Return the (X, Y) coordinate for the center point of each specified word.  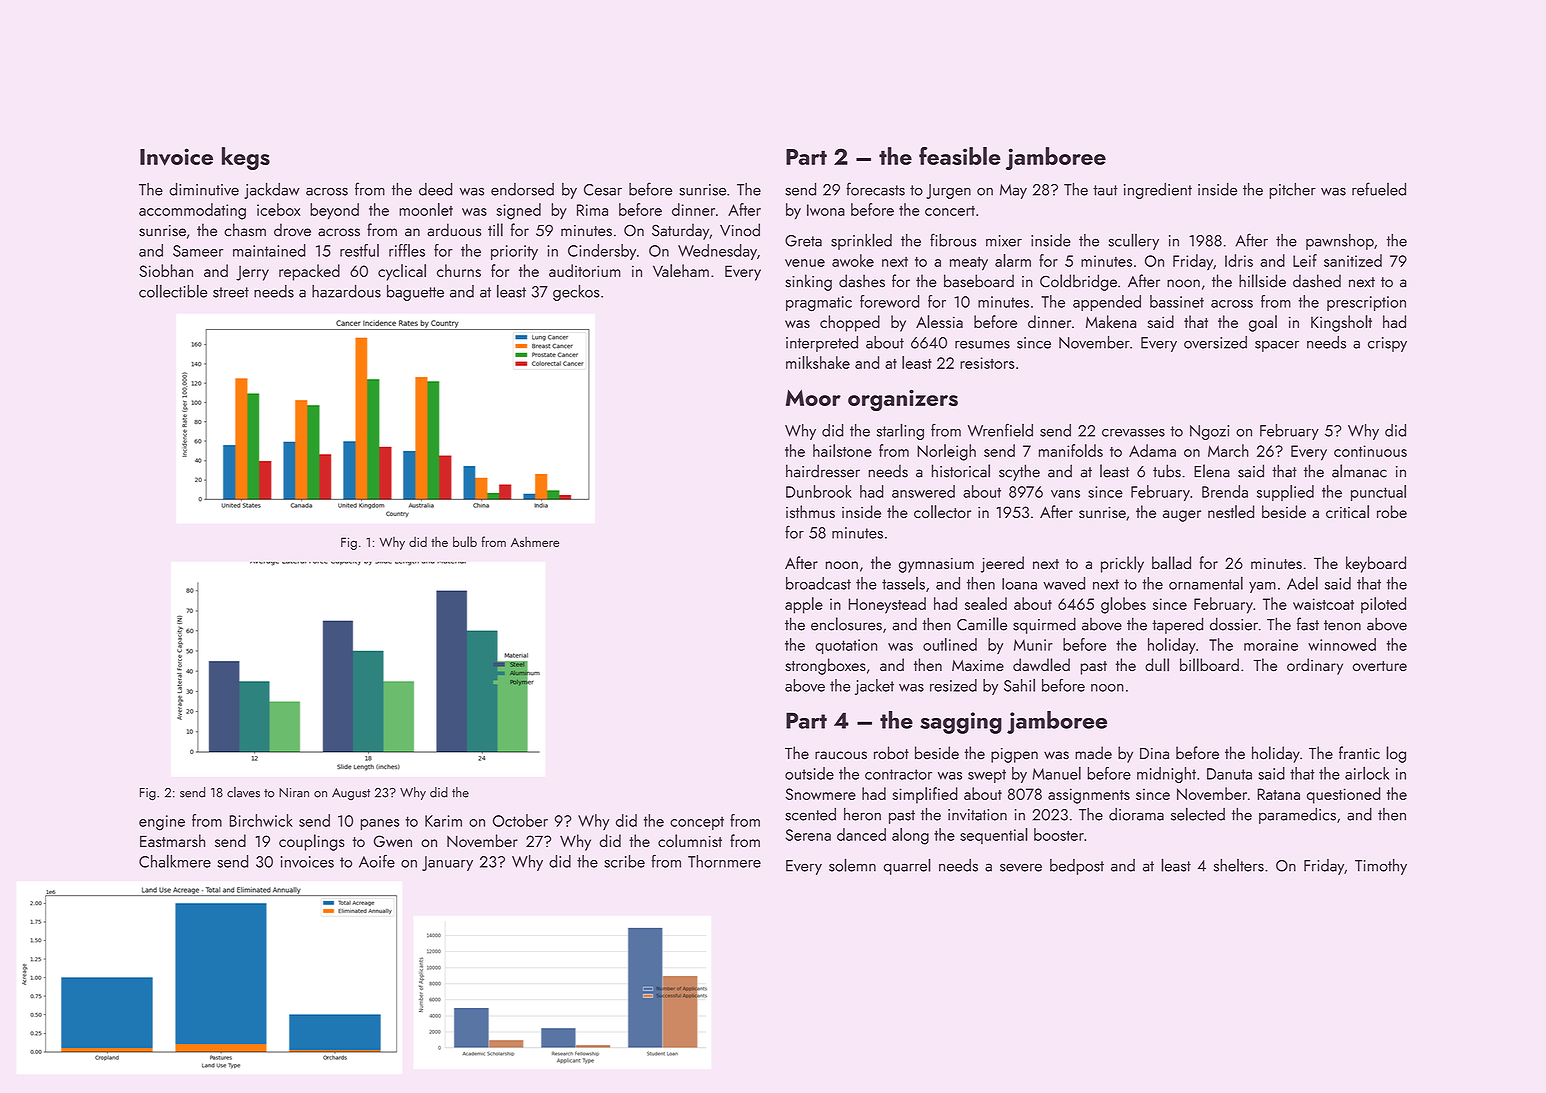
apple (804, 605)
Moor (813, 398)
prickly (1122, 564)
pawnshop (1340, 242)
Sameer (198, 251)
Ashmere (535, 542)
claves (243, 792)
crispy (1387, 344)
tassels (903, 583)
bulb (465, 541)
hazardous (346, 291)
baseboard (979, 281)
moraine (1271, 645)
